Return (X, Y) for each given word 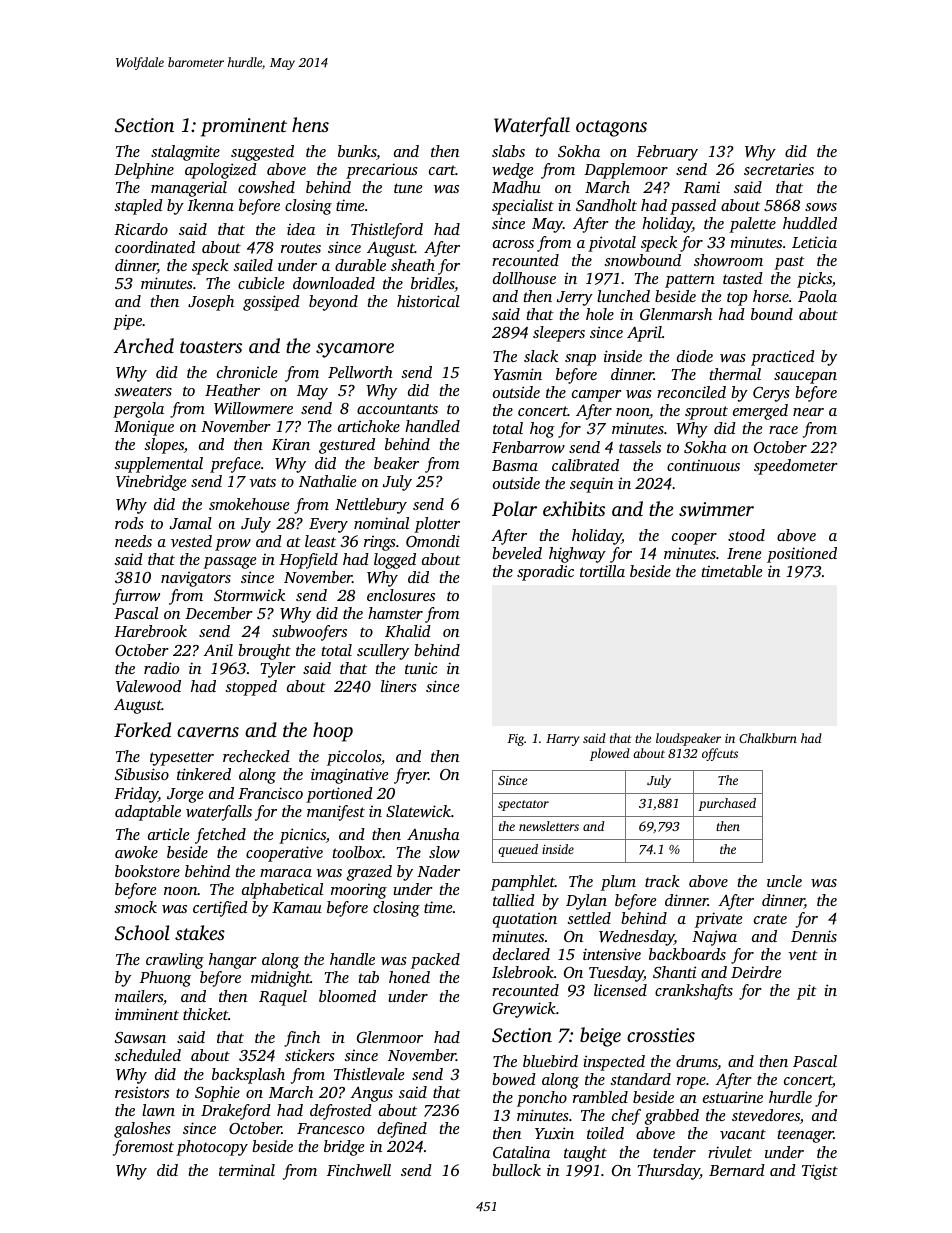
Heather (232, 390)
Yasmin (517, 374)
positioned (802, 555)
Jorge (185, 795)
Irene (744, 553)
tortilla (602, 571)
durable (360, 265)
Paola (817, 296)
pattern (690, 281)
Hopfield (308, 561)
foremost (143, 1148)
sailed (253, 265)
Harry (562, 740)
